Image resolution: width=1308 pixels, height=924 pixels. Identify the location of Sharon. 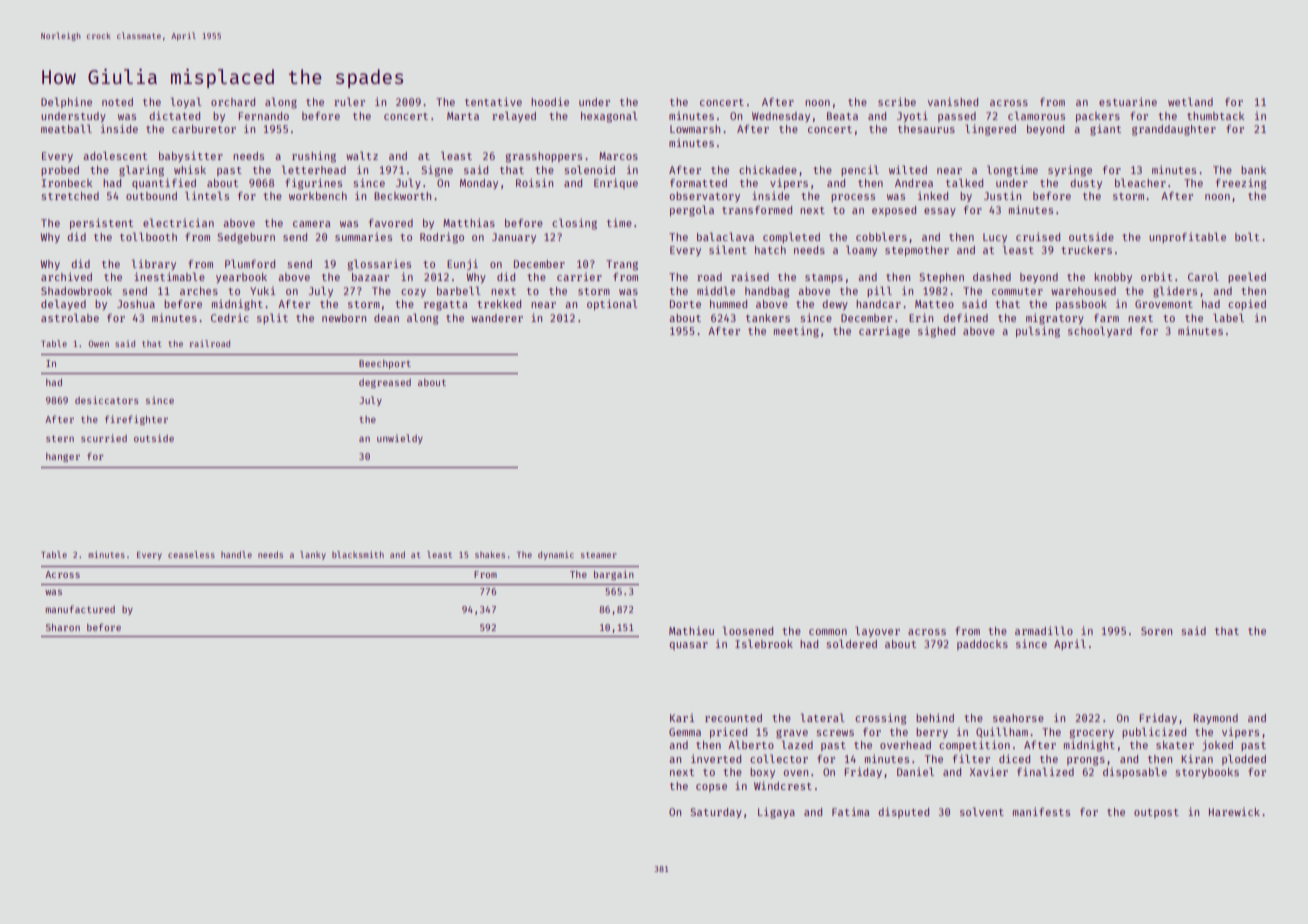
(63, 627).
